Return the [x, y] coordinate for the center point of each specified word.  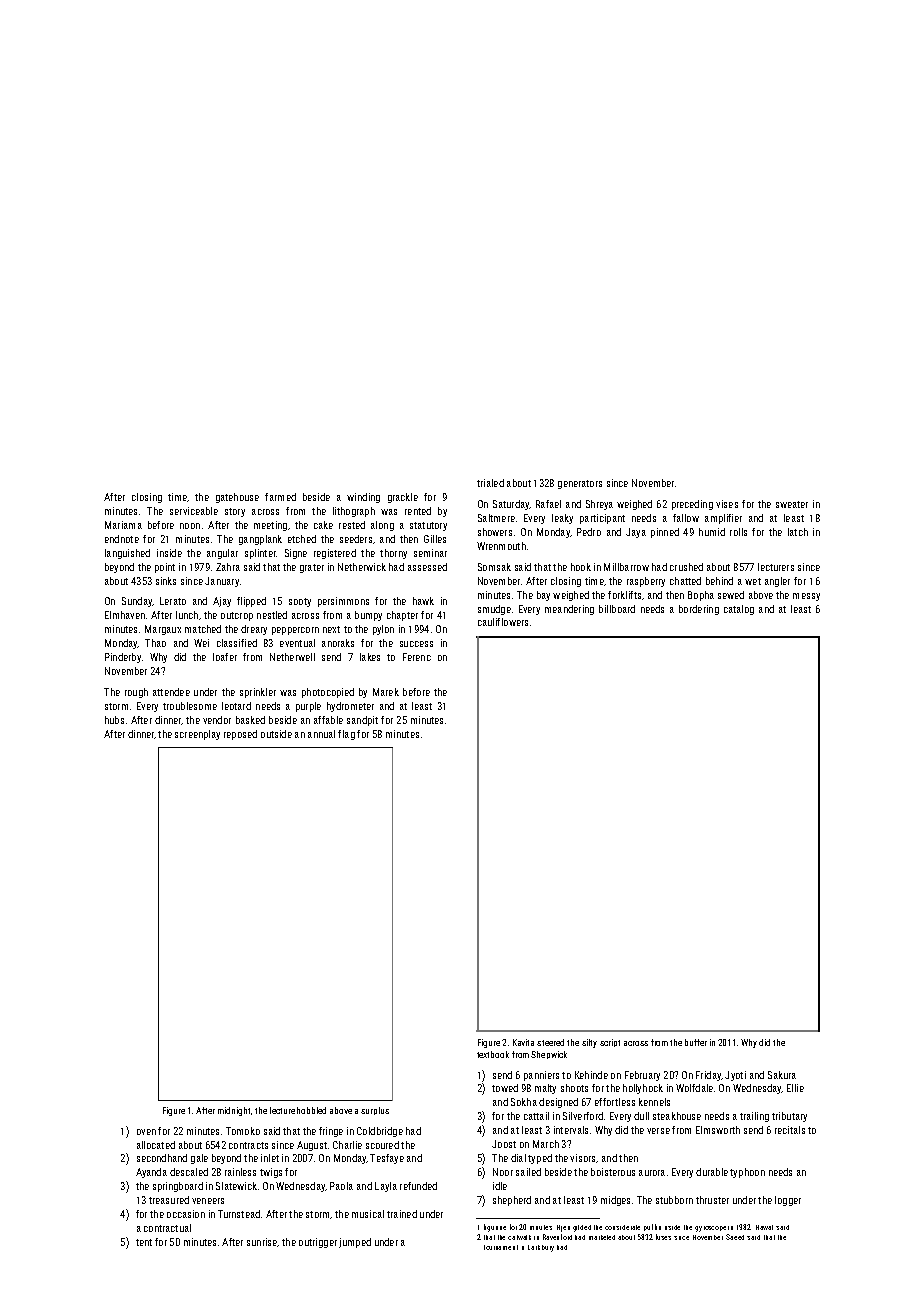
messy [806, 597]
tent [144, 1242]
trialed [490, 483]
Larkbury [541, 1248]
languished [127, 554]
